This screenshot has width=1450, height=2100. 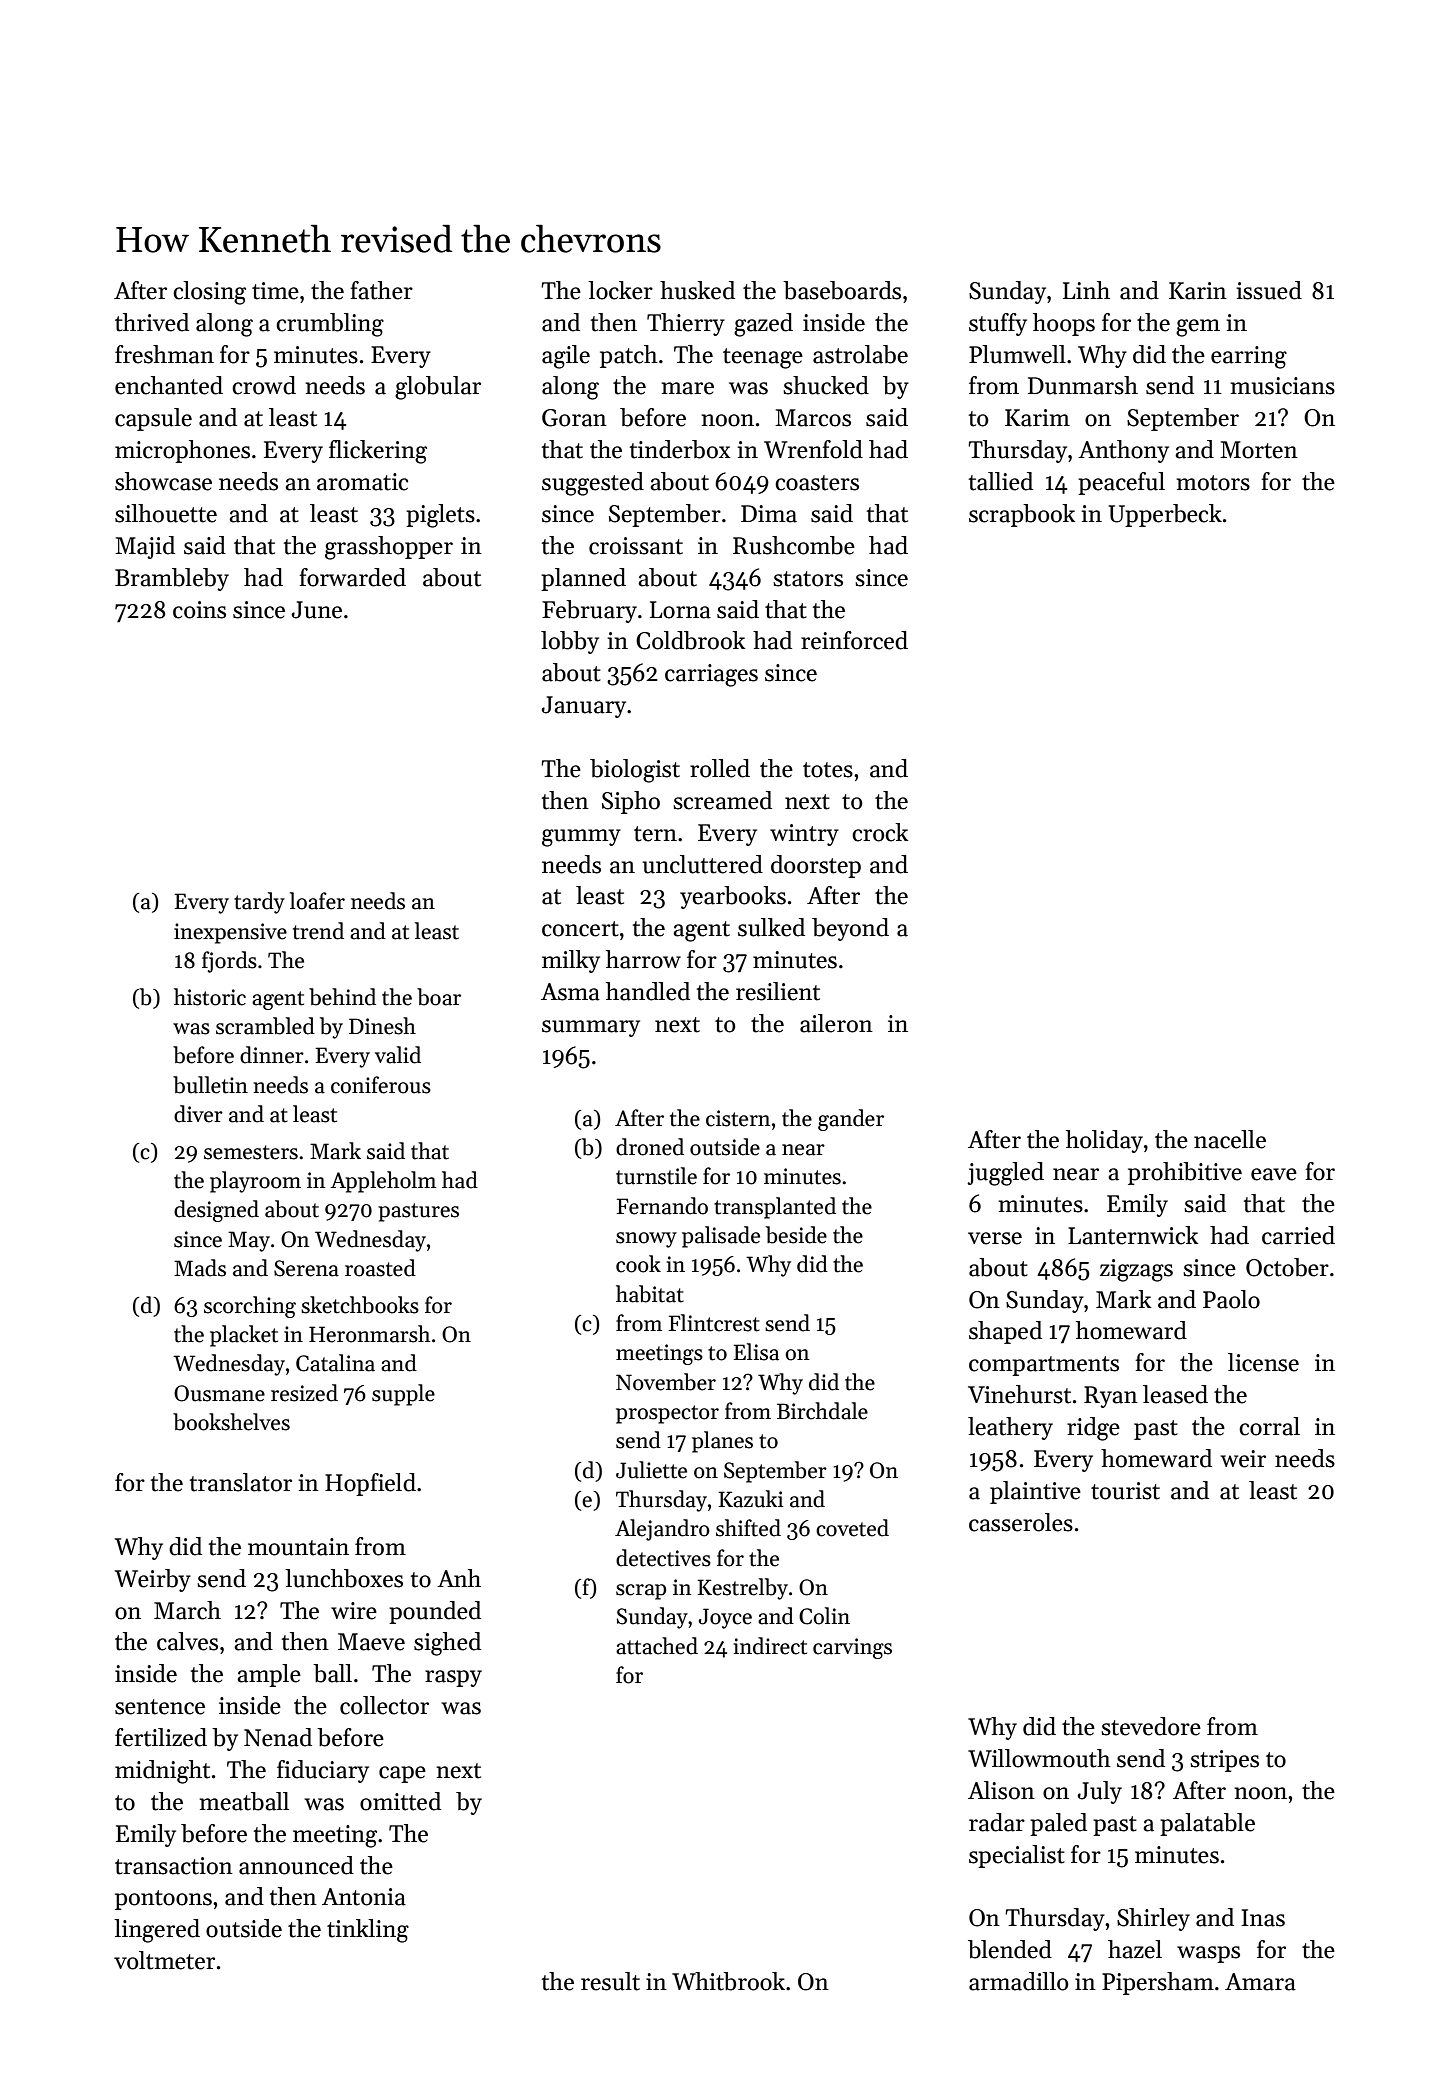 I want to click on Brambleby, so click(x=172, y=579).
